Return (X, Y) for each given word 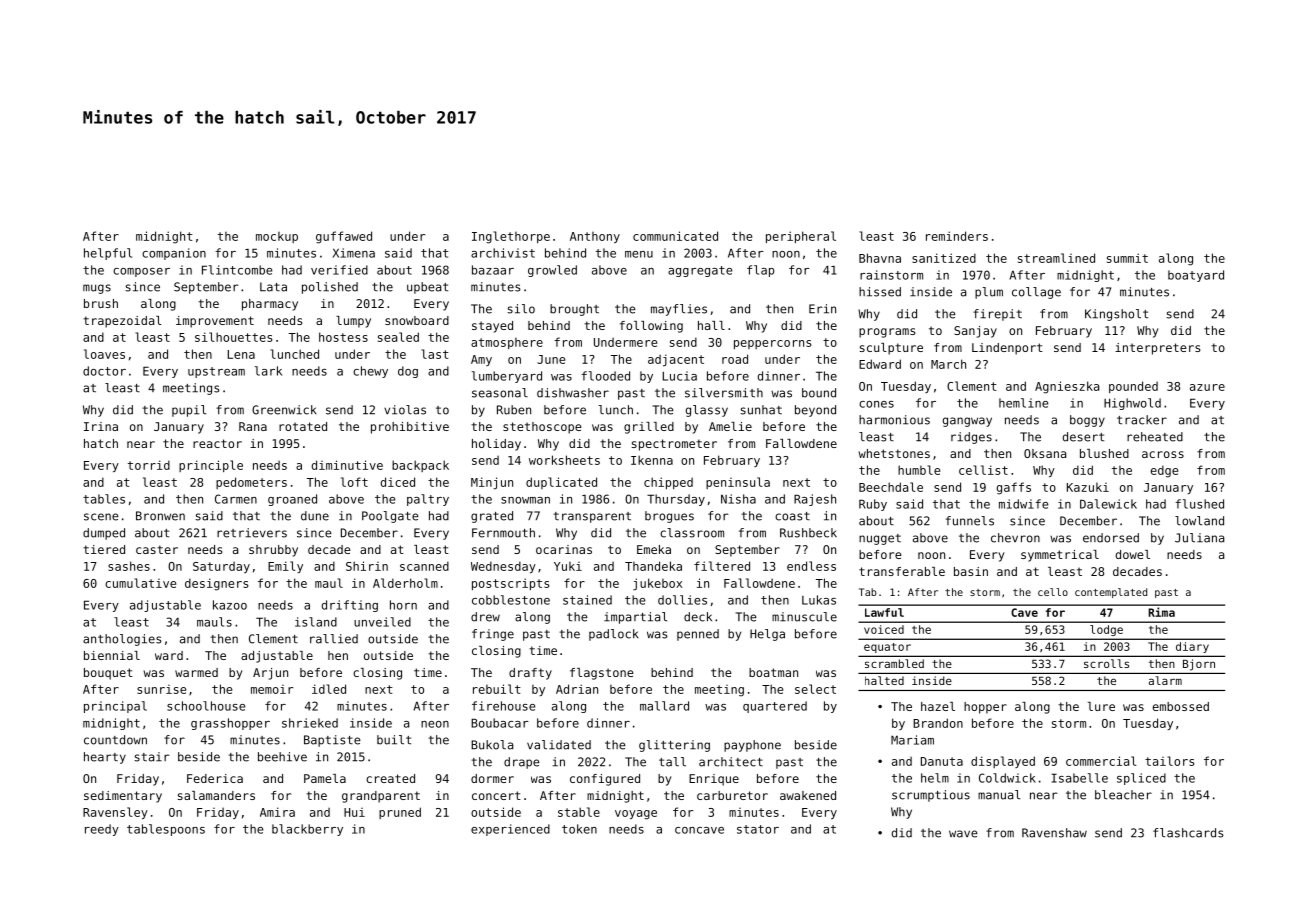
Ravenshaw (1054, 833)
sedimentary (123, 797)
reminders (957, 236)
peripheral (801, 237)
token (579, 829)
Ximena (354, 253)
